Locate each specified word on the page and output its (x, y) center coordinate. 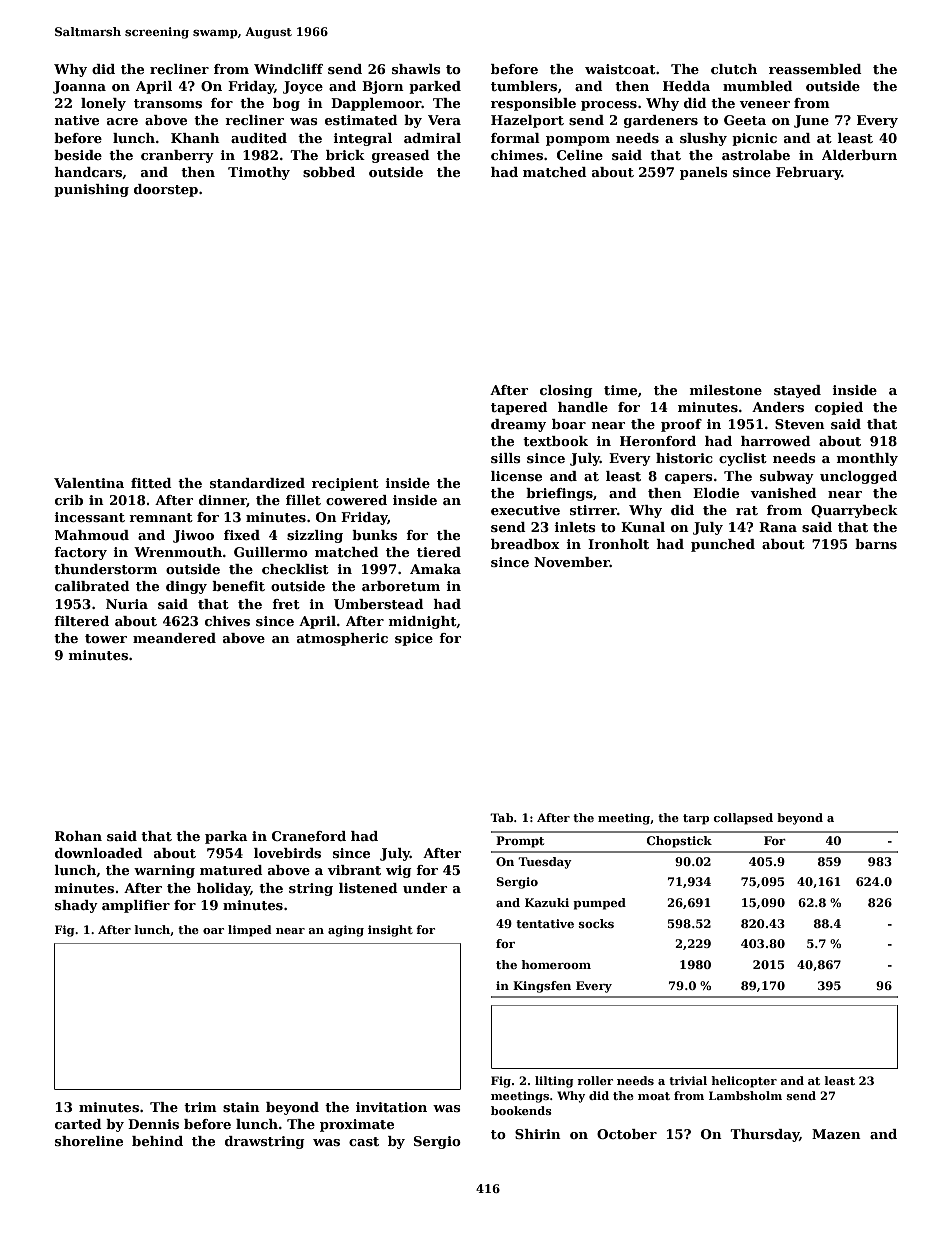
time (620, 390)
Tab (501, 817)
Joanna (79, 87)
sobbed (329, 172)
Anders (778, 407)
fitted (151, 483)
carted (78, 1124)
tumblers (524, 86)
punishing (91, 190)
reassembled (815, 69)
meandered (174, 638)
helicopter (744, 1082)
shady (76, 906)
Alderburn (859, 155)
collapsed (743, 819)
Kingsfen (542, 987)
